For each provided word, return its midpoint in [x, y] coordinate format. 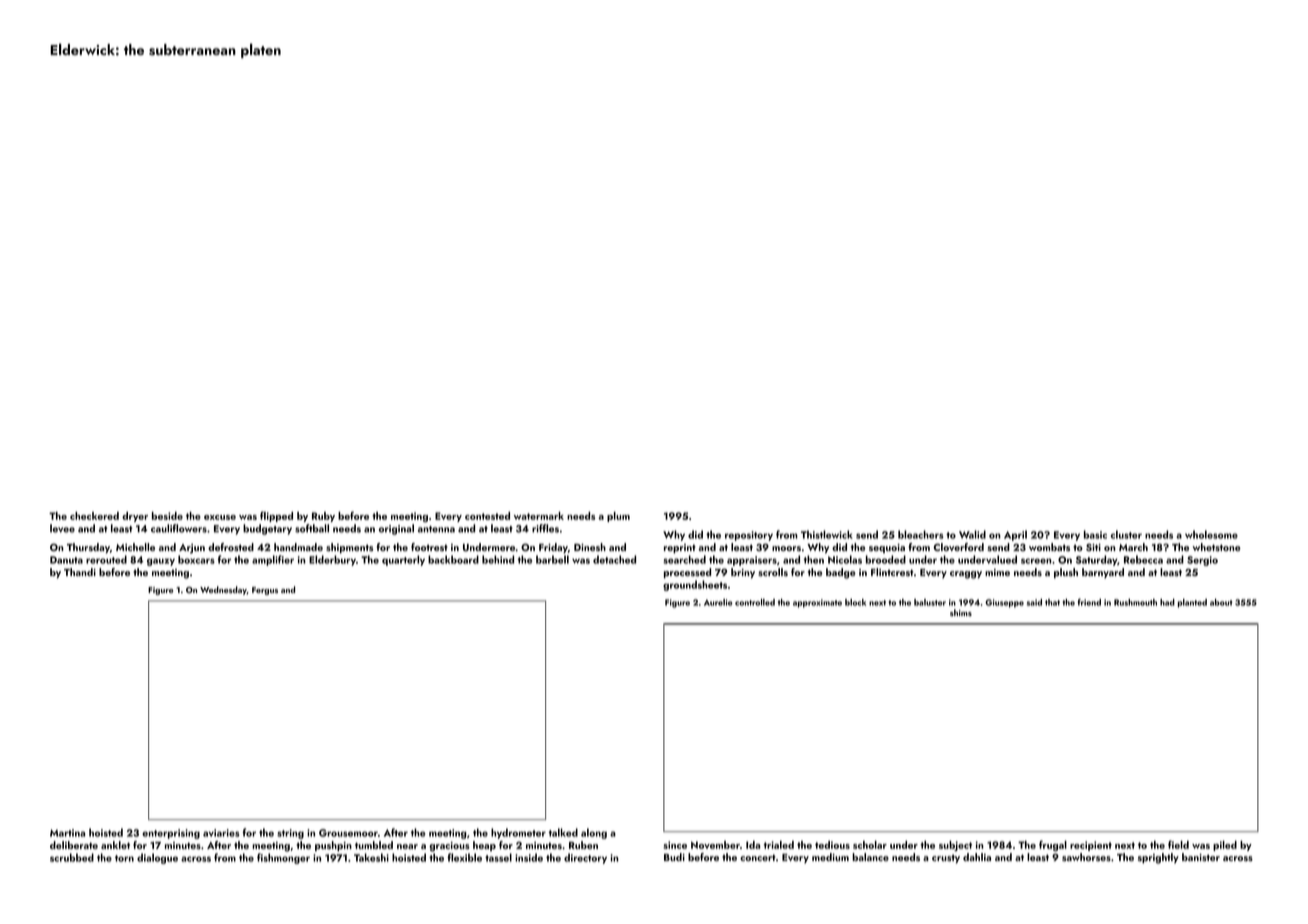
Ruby [323, 517]
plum [618, 517]
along [594, 833]
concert [758, 857]
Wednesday [223, 590]
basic [1095, 534]
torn [124, 858]
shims [961, 612]
